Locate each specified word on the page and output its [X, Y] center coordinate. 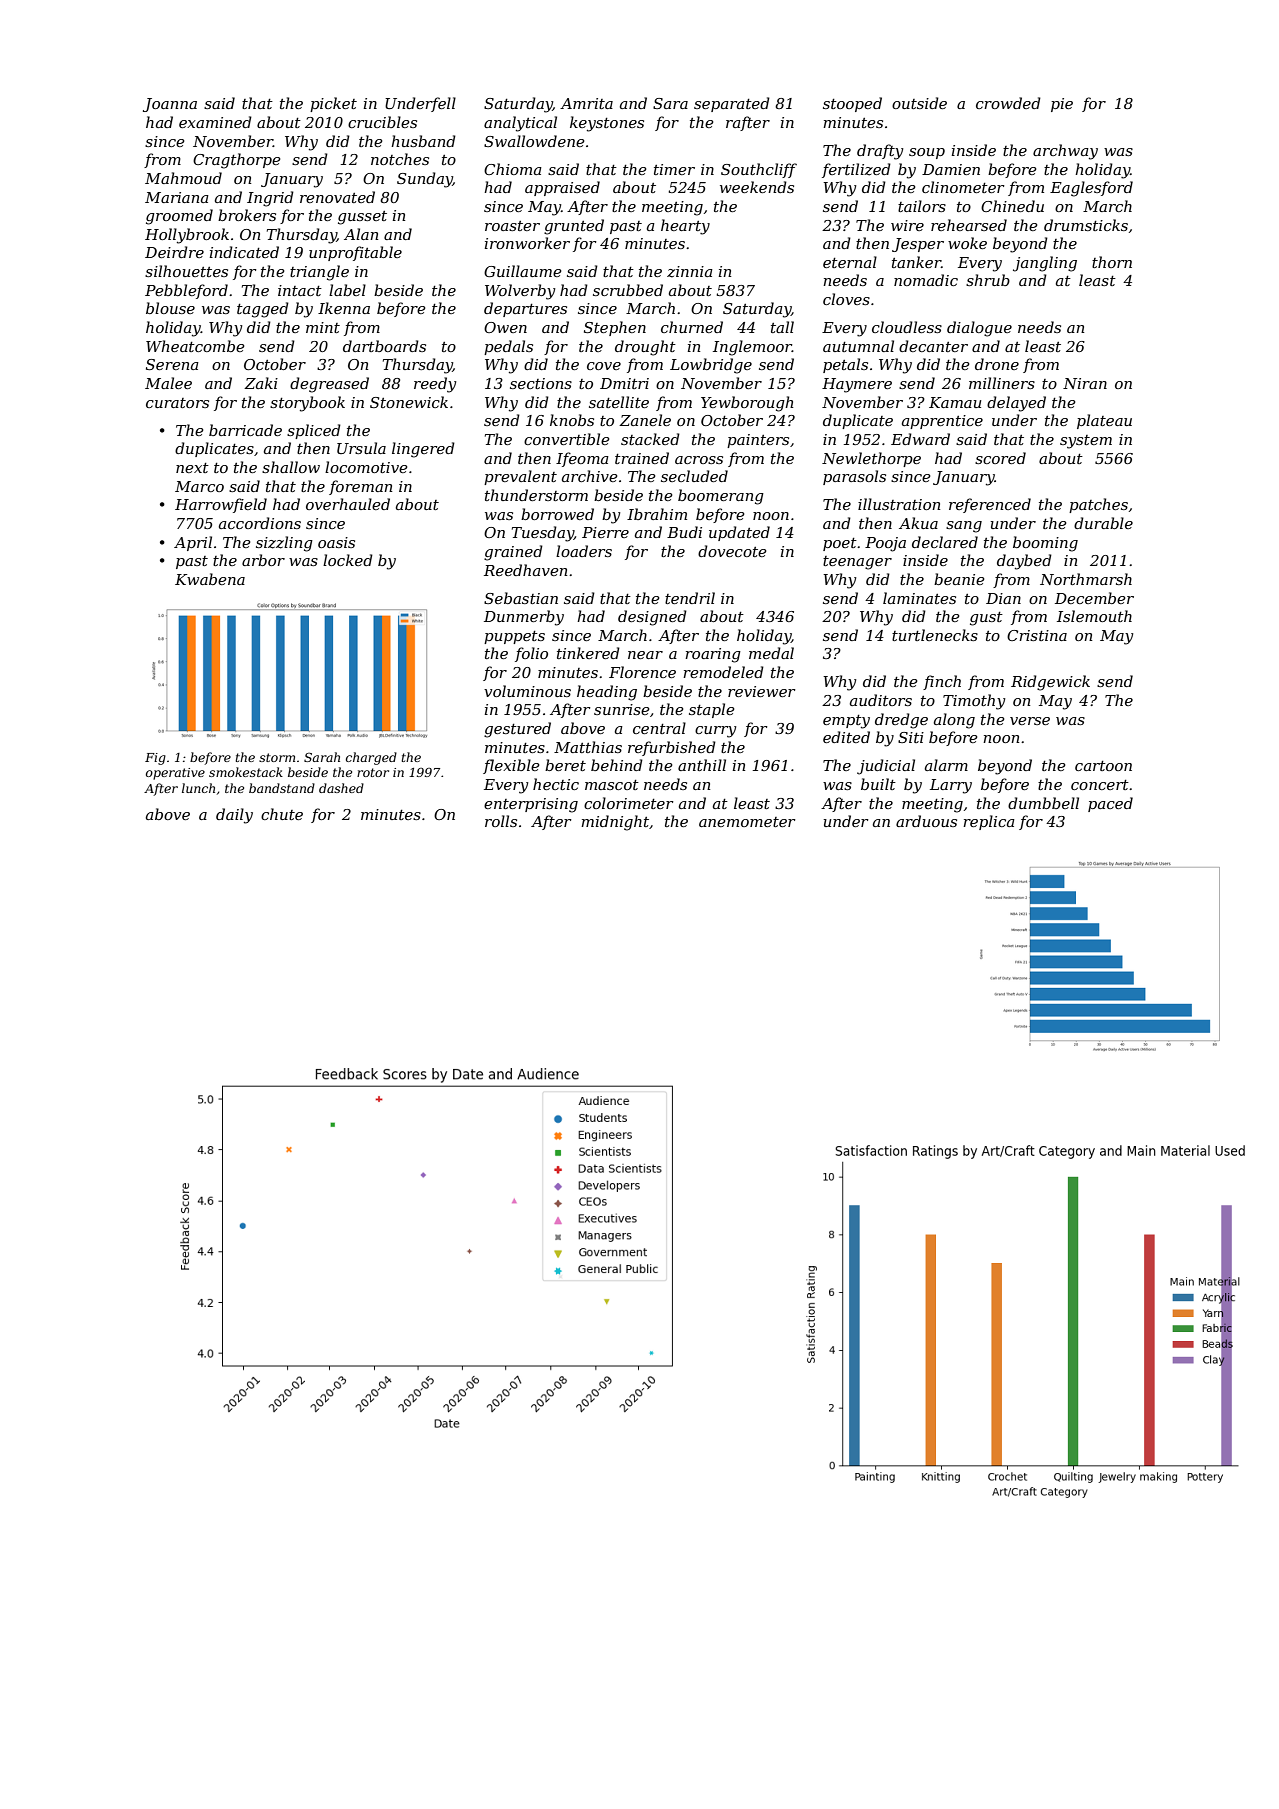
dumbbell [1043, 803]
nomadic [926, 280]
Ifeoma [582, 459]
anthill [702, 765]
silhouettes [186, 271]
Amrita [586, 103]
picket [333, 104]
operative [175, 774]
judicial [886, 767]
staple [712, 710]
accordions [260, 523]
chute [282, 814]
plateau [1104, 421]
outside [919, 103]
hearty [685, 227]
